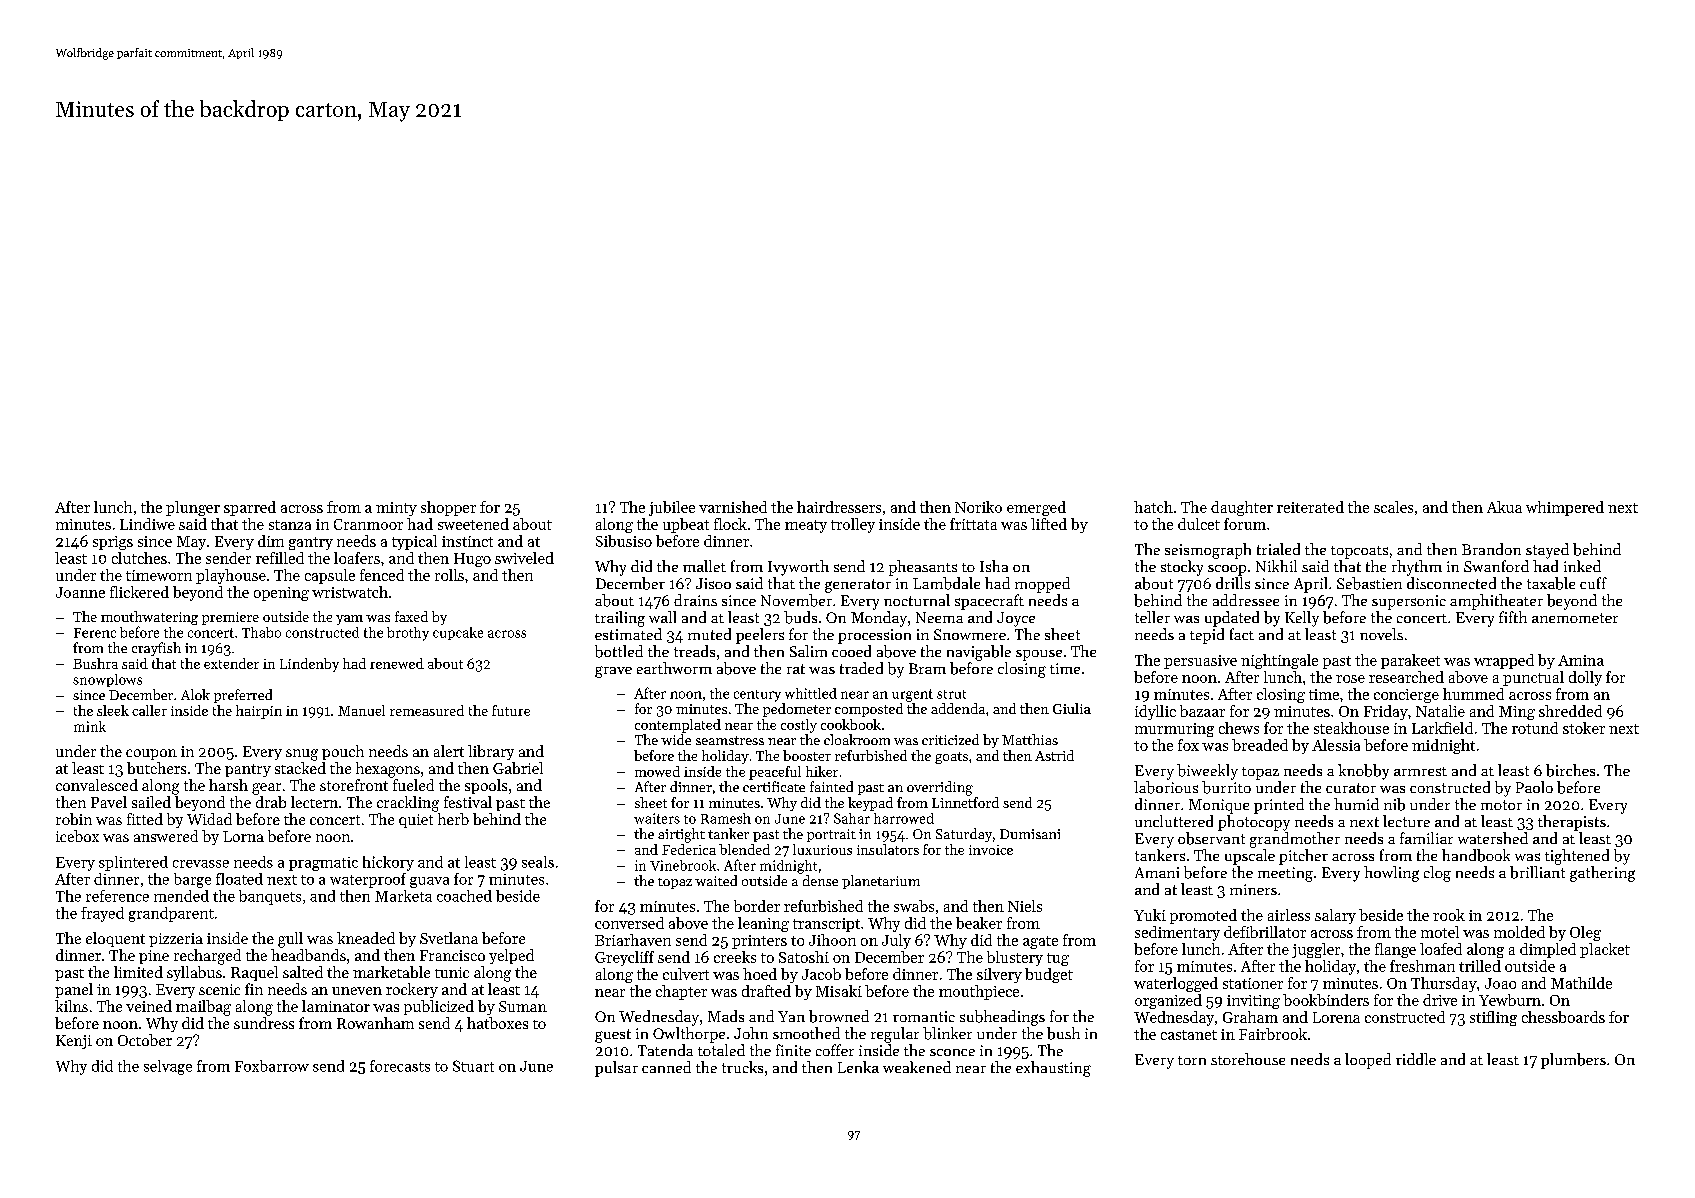 The height and width of the screenshot is (1198, 1695). I want to click on trucks, so click(742, 1067).
